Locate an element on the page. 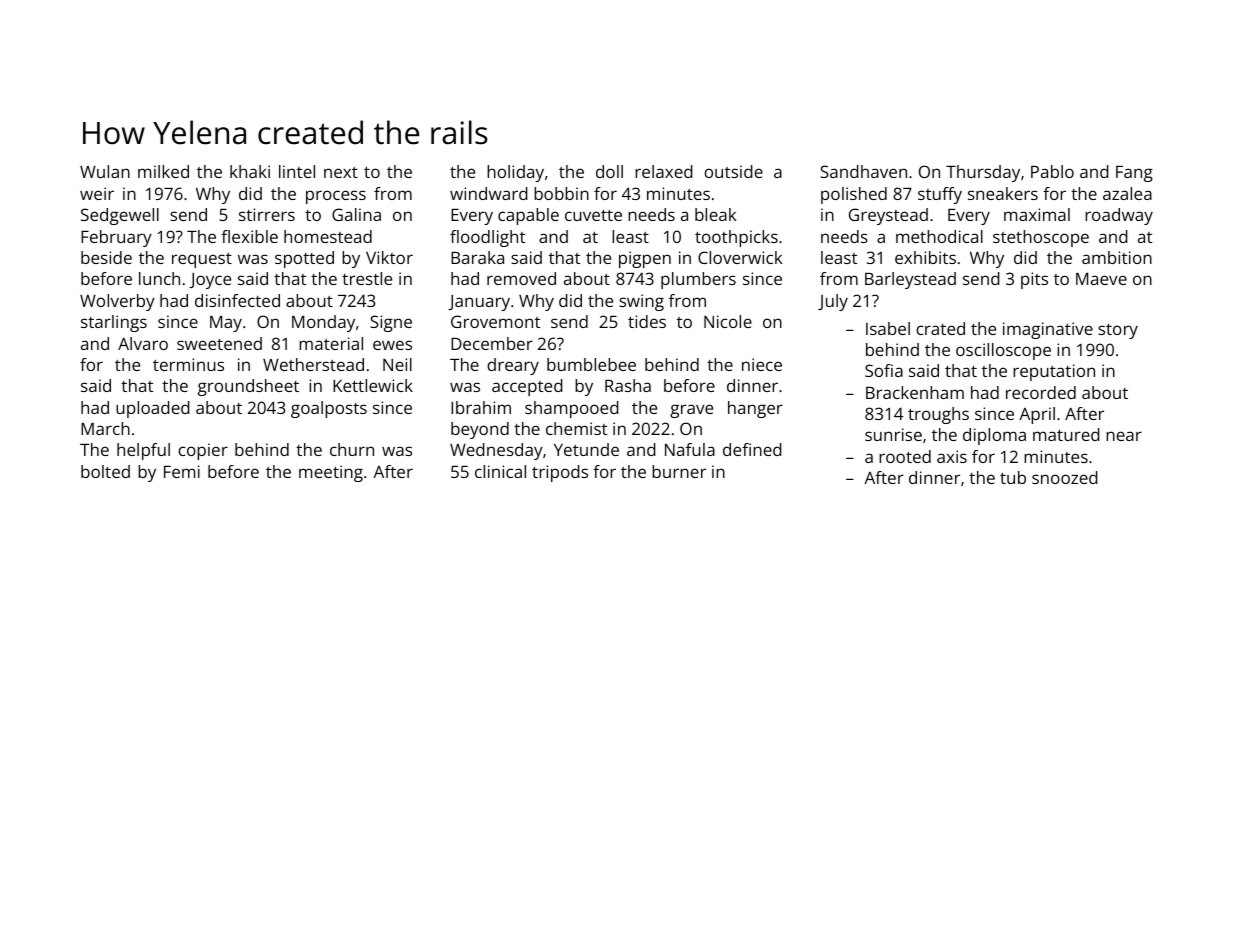 Image resolution: width=1233 pixels, height=952 pixels. Pablo is located at coordinates (1052, 171).
